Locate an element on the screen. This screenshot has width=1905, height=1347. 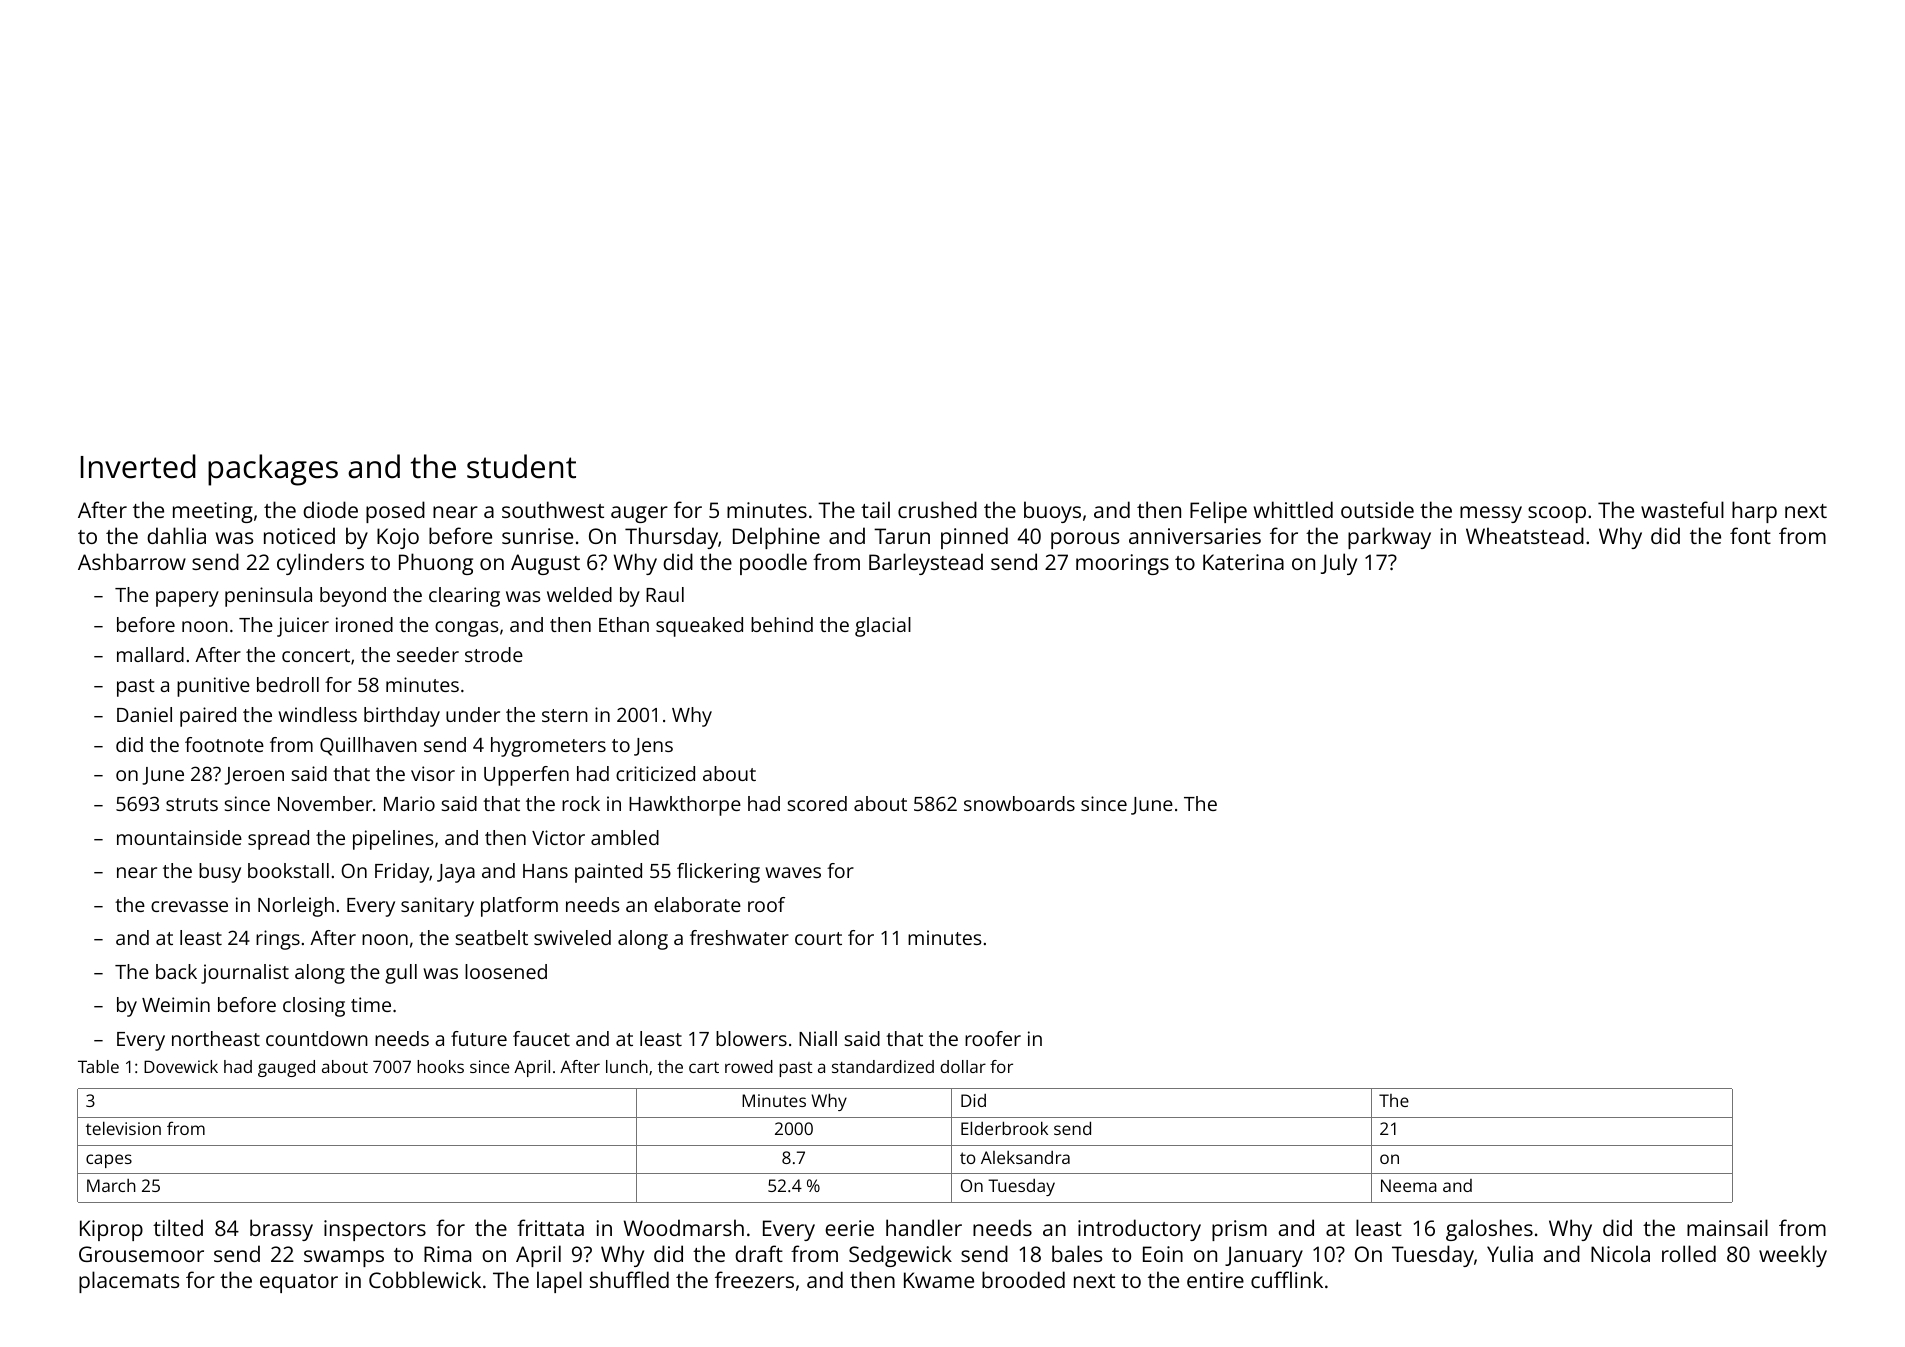
snowboards is located at coordinates (1019, 803).
